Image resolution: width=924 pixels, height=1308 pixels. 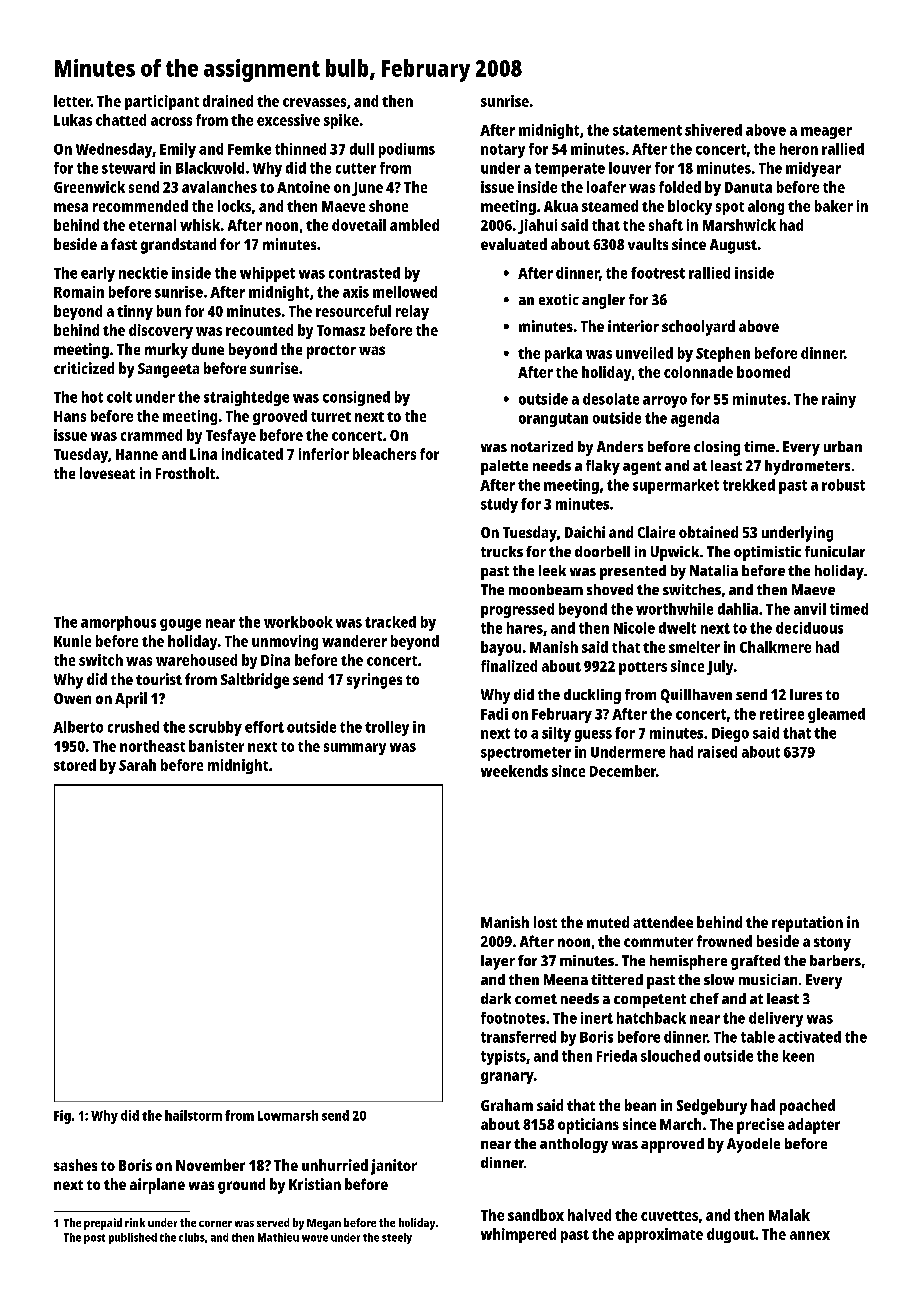 What do you see at coordinates (748, 187) in the screenshot?
I see `Danuta` at bounding box center [748, 187].
